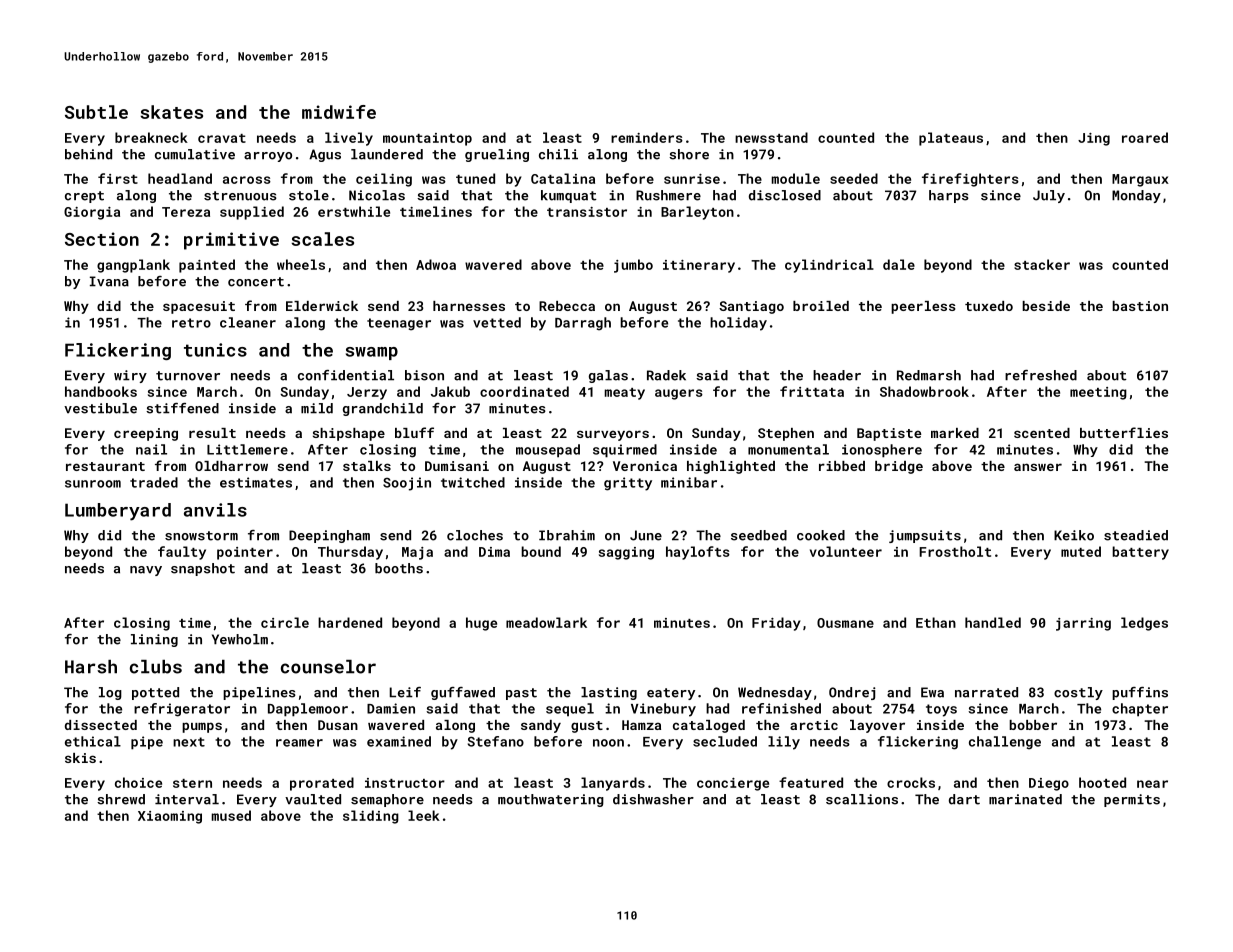  I want to click on harps, so click(949, 196).
